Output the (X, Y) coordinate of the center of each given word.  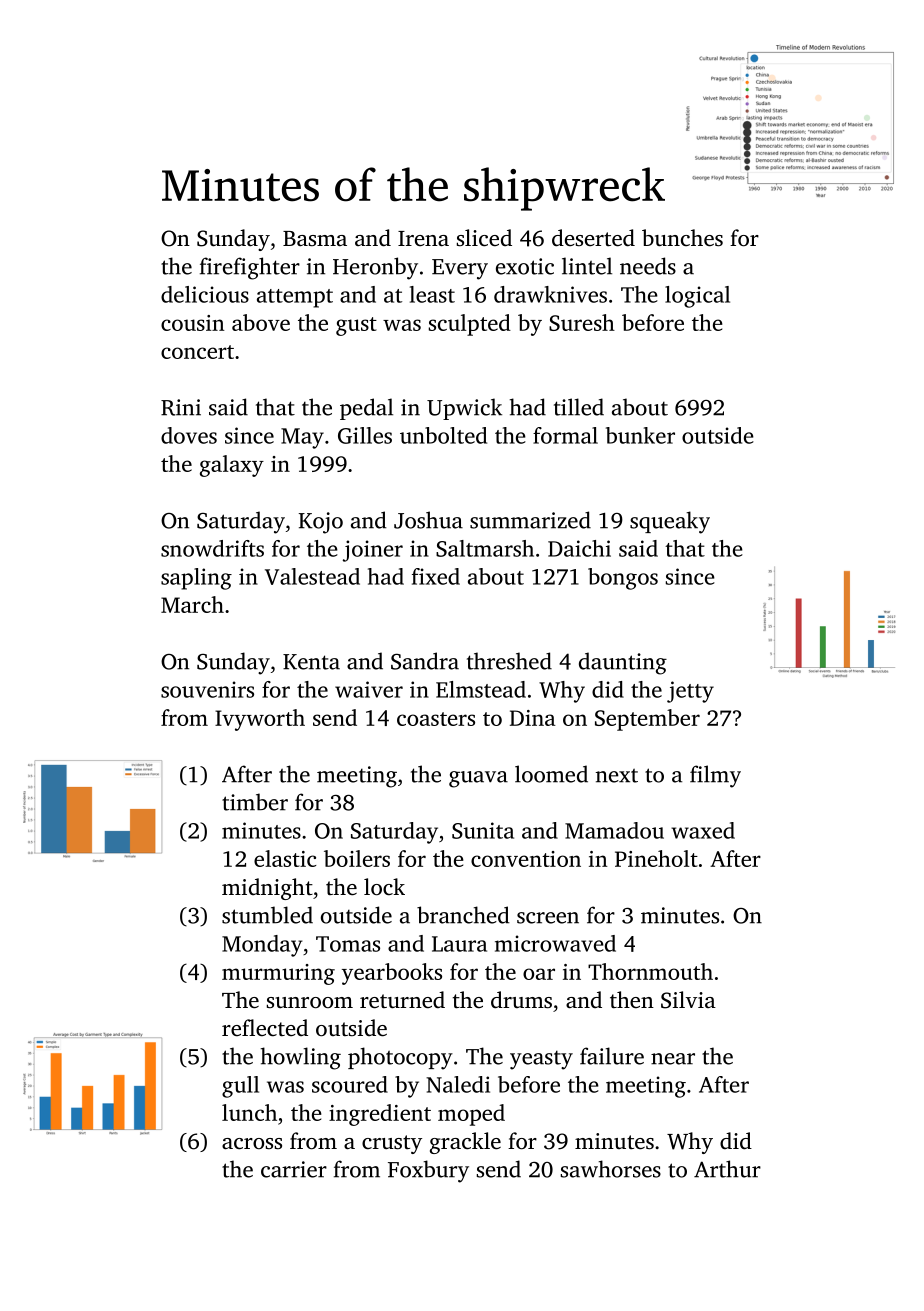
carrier (294, 1169)
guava (478, 779)
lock (384, 887)
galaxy (232, 466)
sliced (484, 238)
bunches (682, 238)
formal (565, 435)
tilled (579, 407)
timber (255, 802)
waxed (703, 830)
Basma (315, 238)
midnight (267, 889)
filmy (715, 776)
